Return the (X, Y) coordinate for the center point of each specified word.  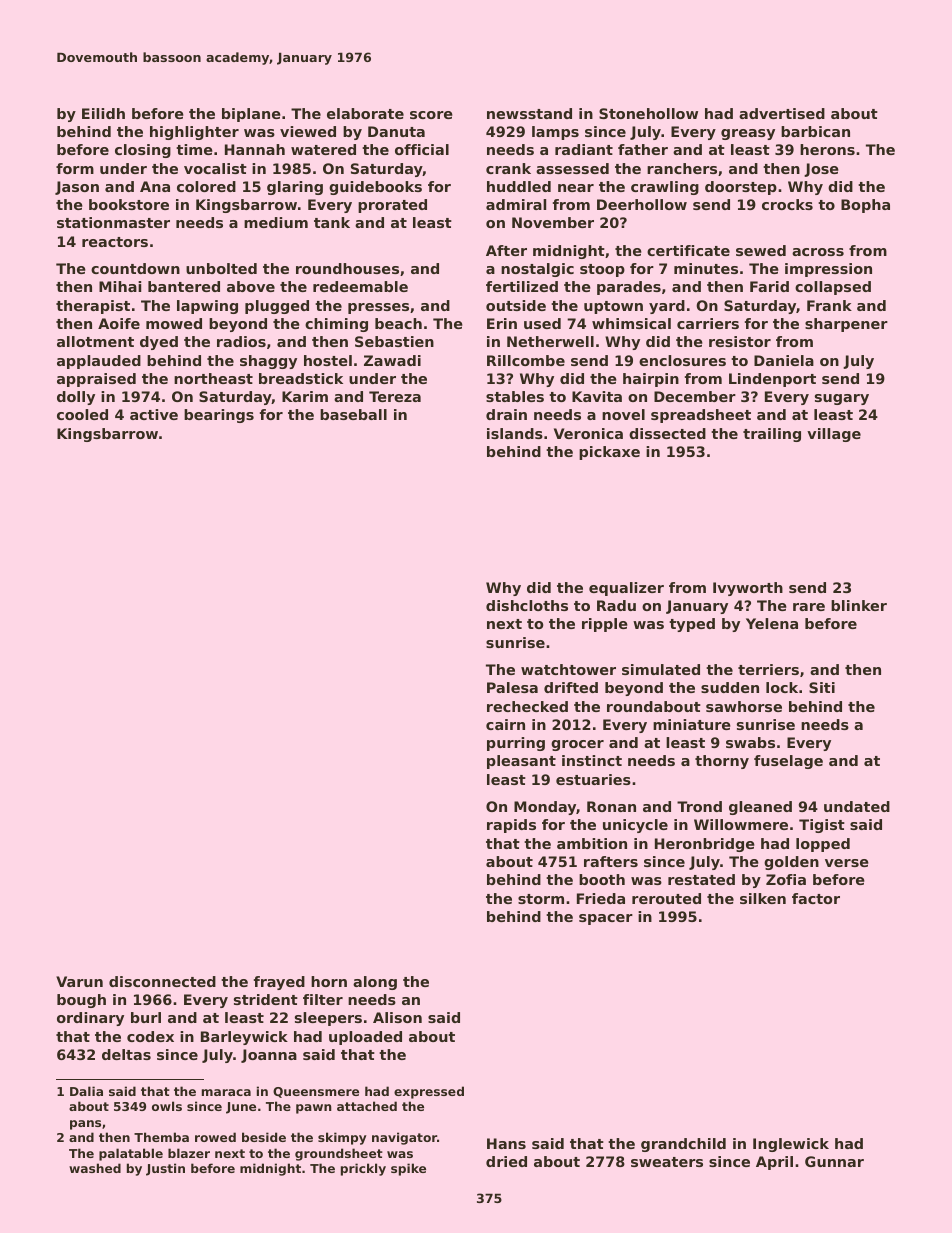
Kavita (597, 396)
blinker (859, 605)
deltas (126, 1054)
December (695, 396)
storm (541, 899)
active (154, 414)
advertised (782, 113)
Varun (79, 981)
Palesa (512, 687)
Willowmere (741, 824)
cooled (82, 414)
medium (276, 222)
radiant (584, 149)
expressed (429, 1092)
